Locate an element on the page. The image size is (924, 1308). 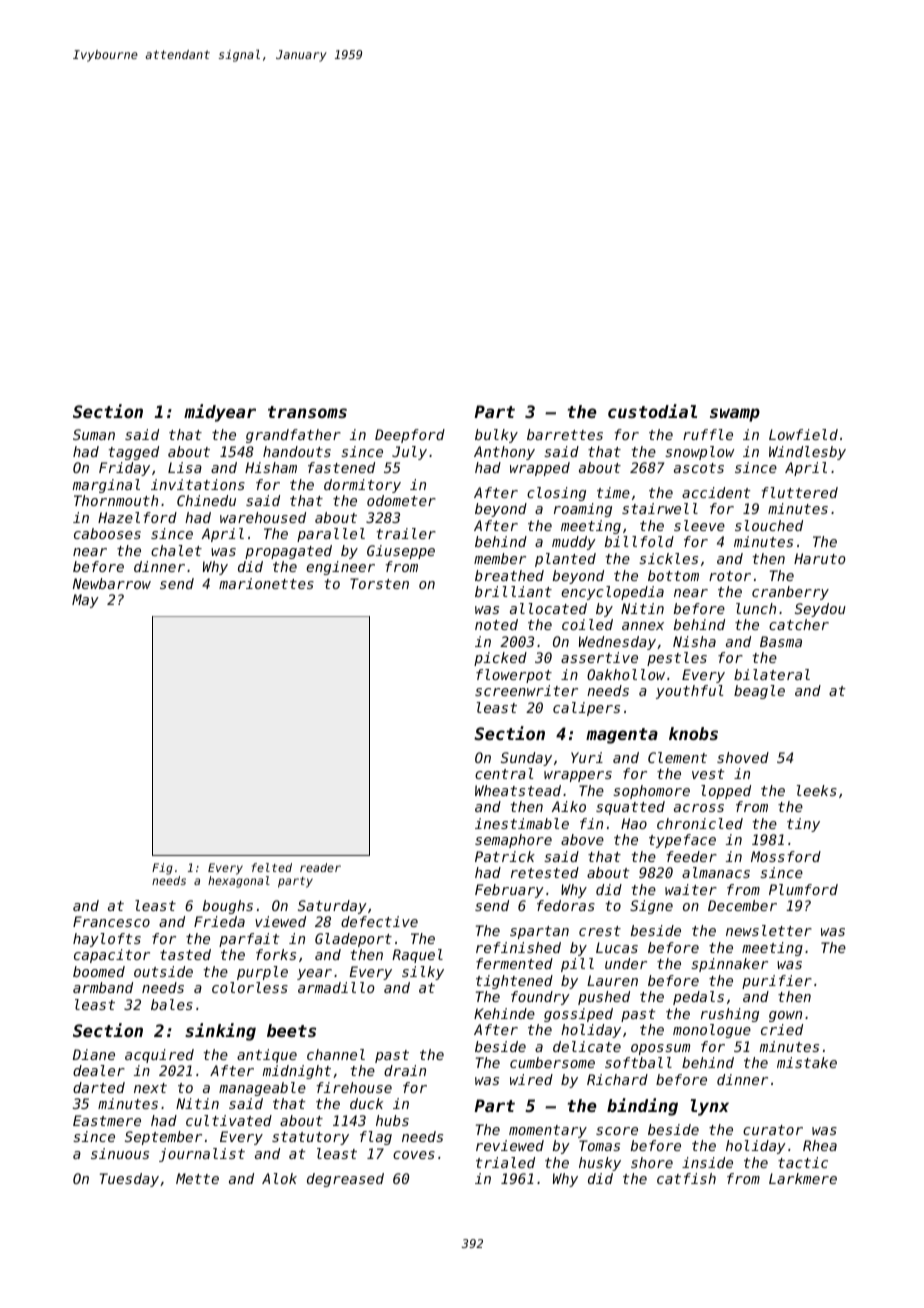
Sunday is located at coordinates (526, 759).
